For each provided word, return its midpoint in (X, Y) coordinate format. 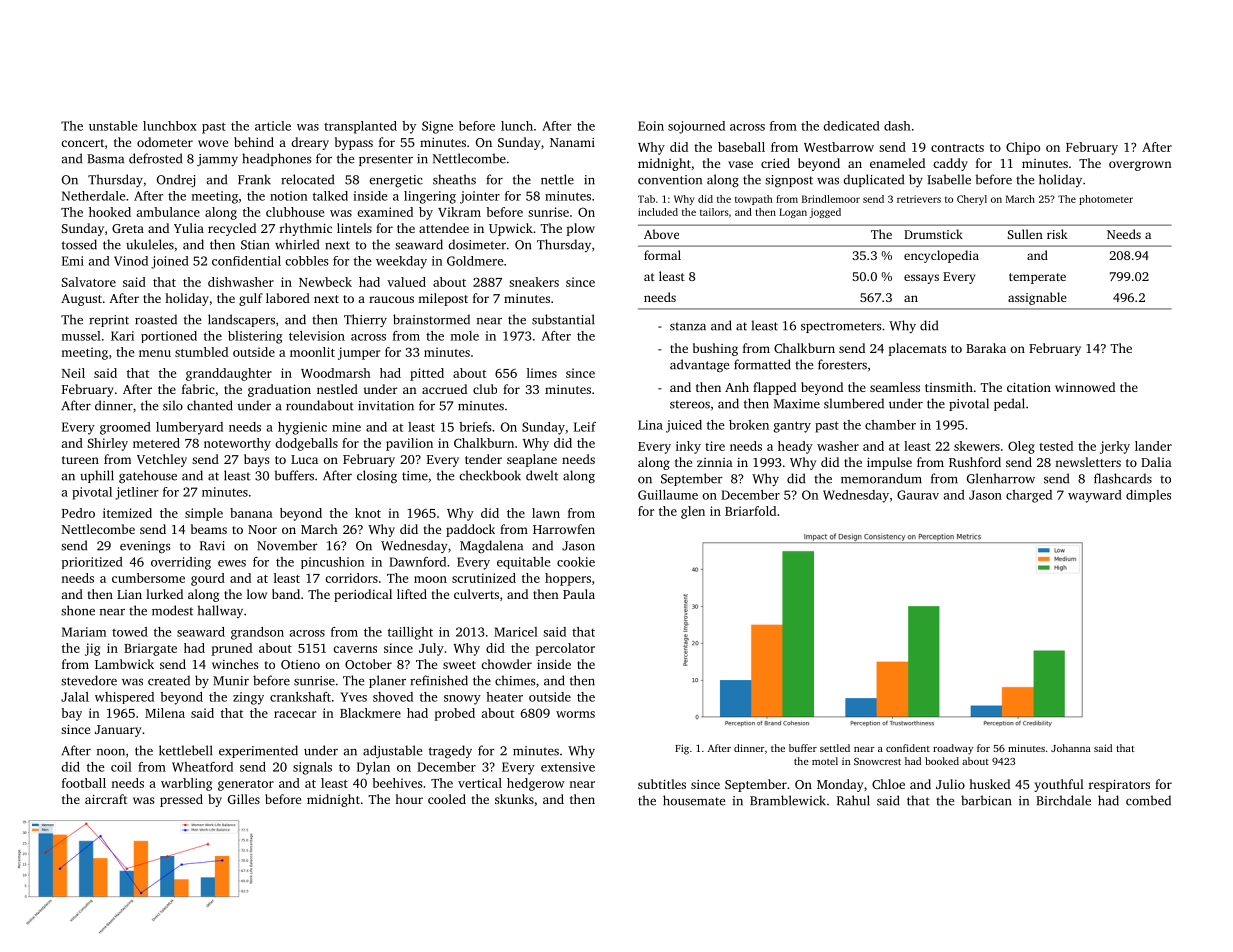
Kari (122, 336)
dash (897, 126)
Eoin (651, 126)
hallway (220, 611)
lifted (412, 594)
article (273, 126)
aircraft (106, 799)
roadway (953, 749)
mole (465, 336)
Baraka (986, 348)
